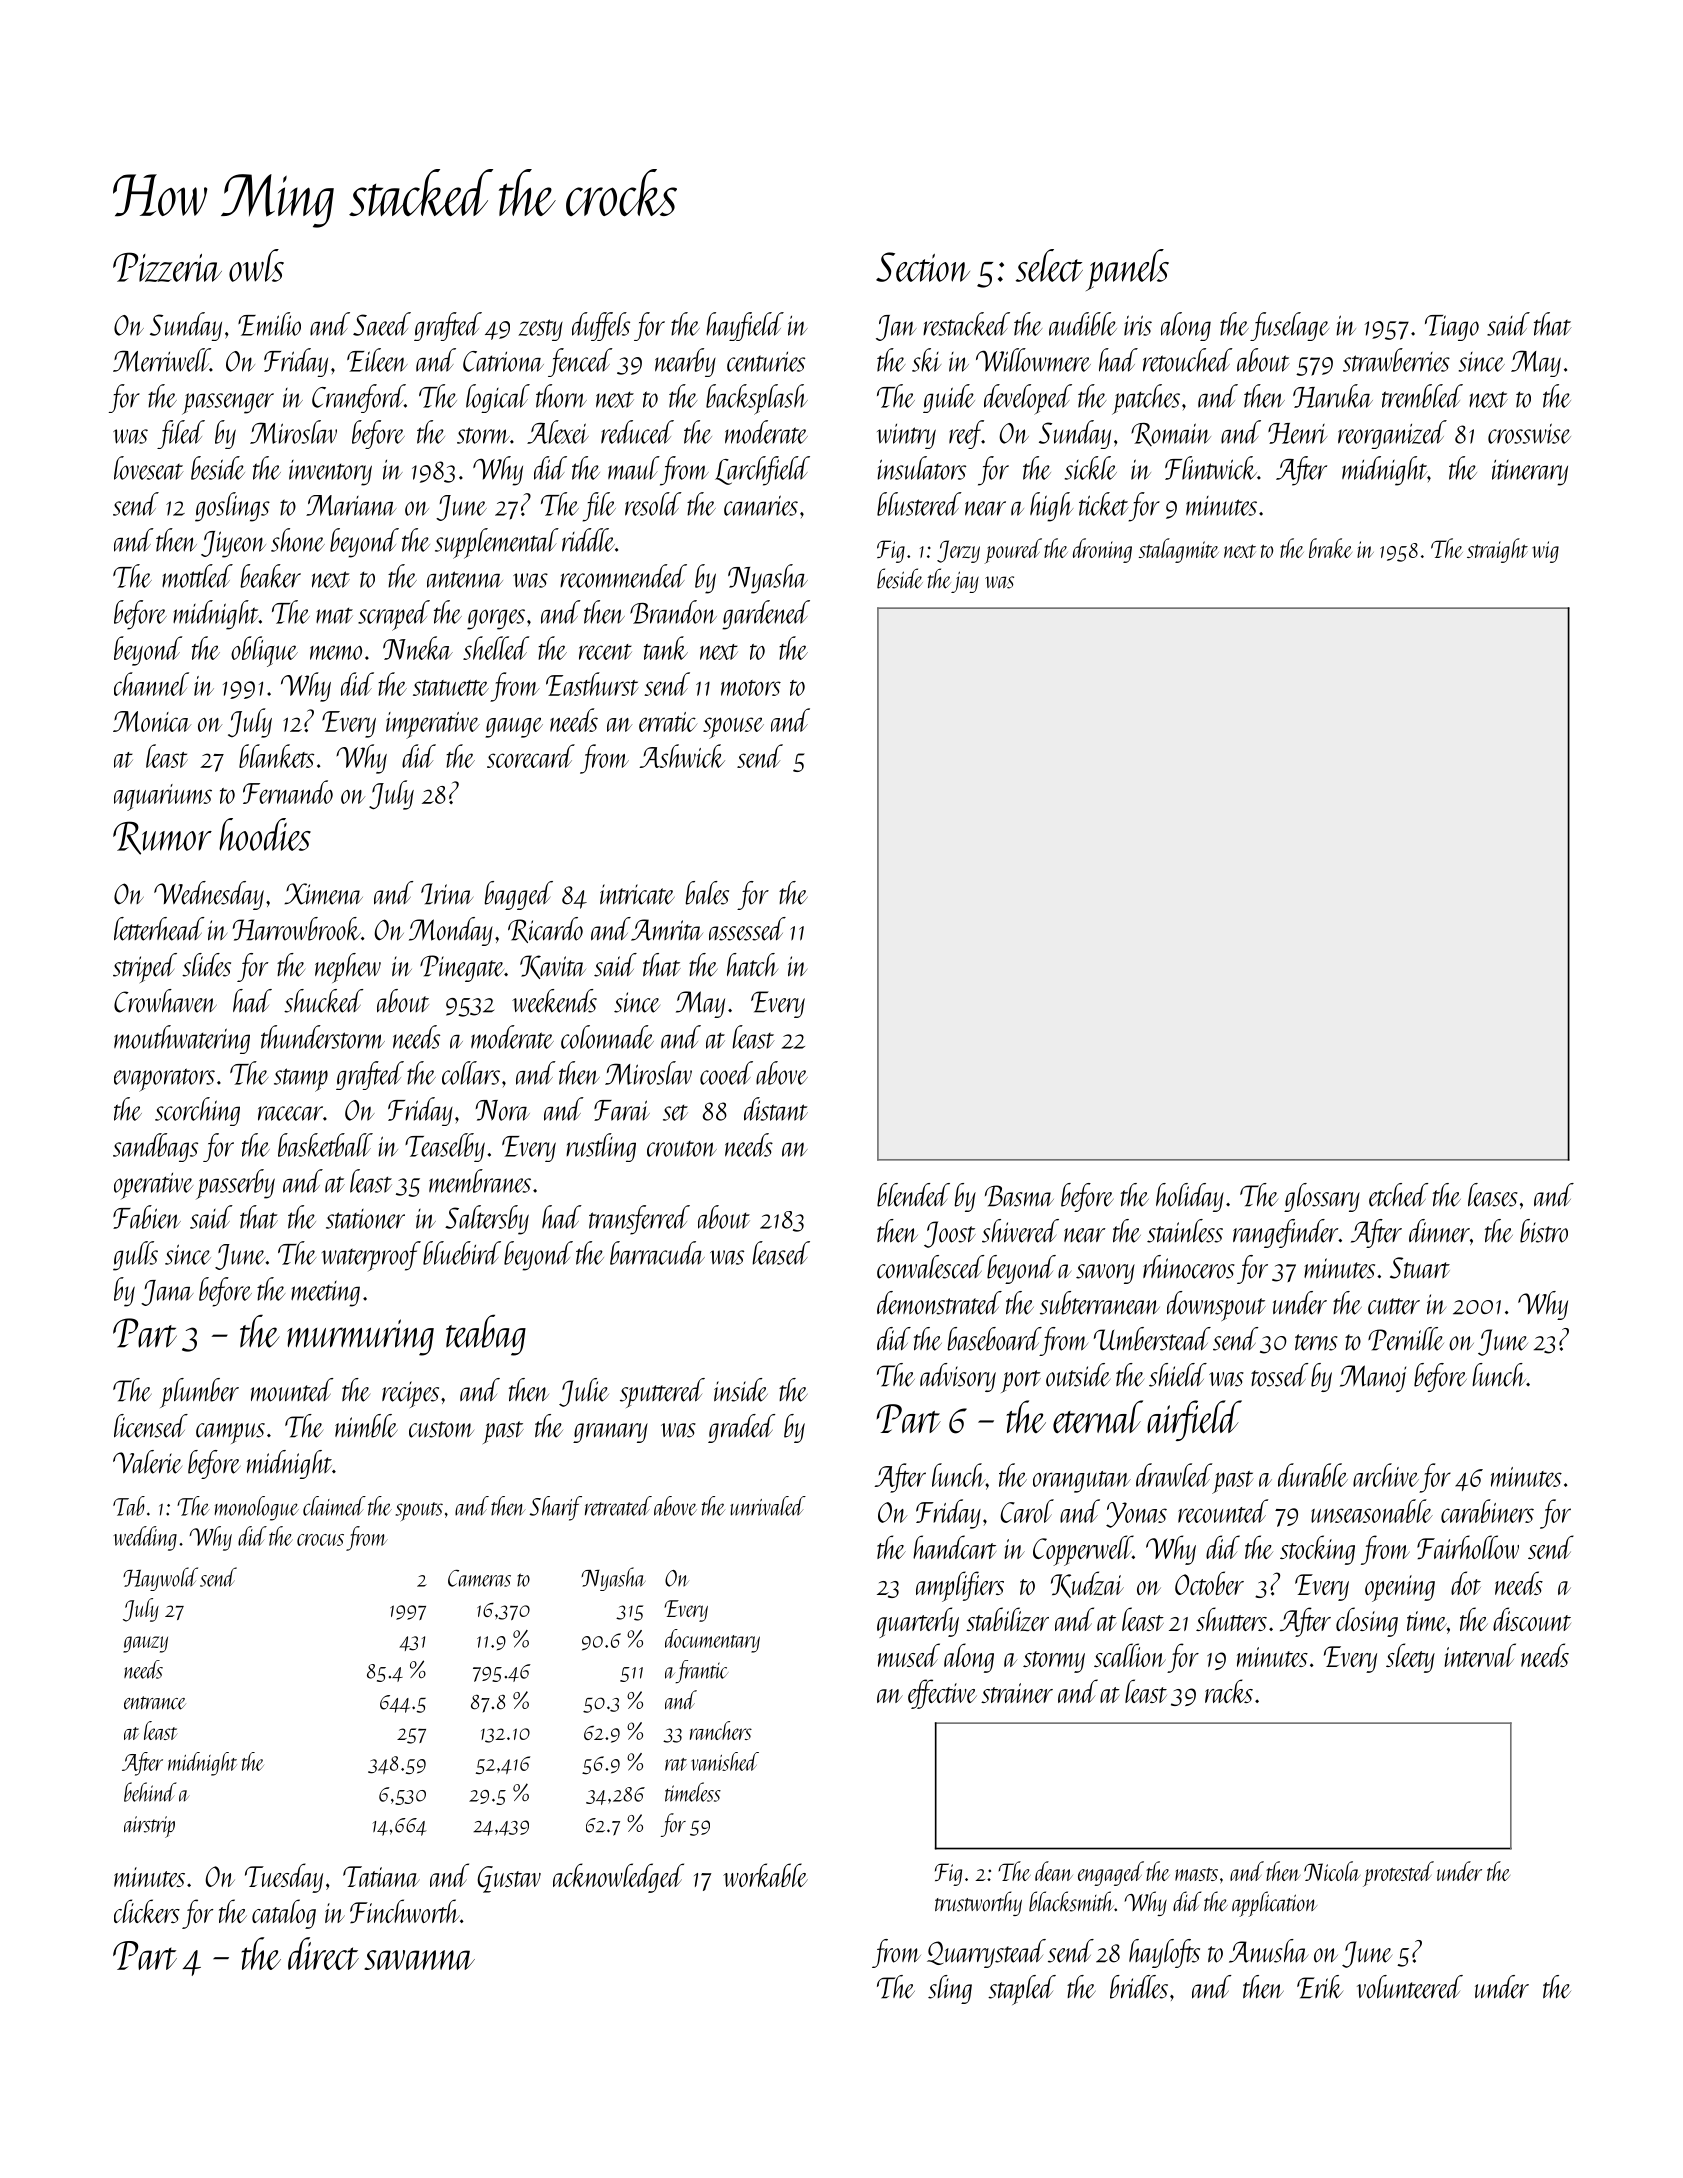  Describe the element at coordinates (761, 505) in the screenshot. I see `canaries` at that location.
